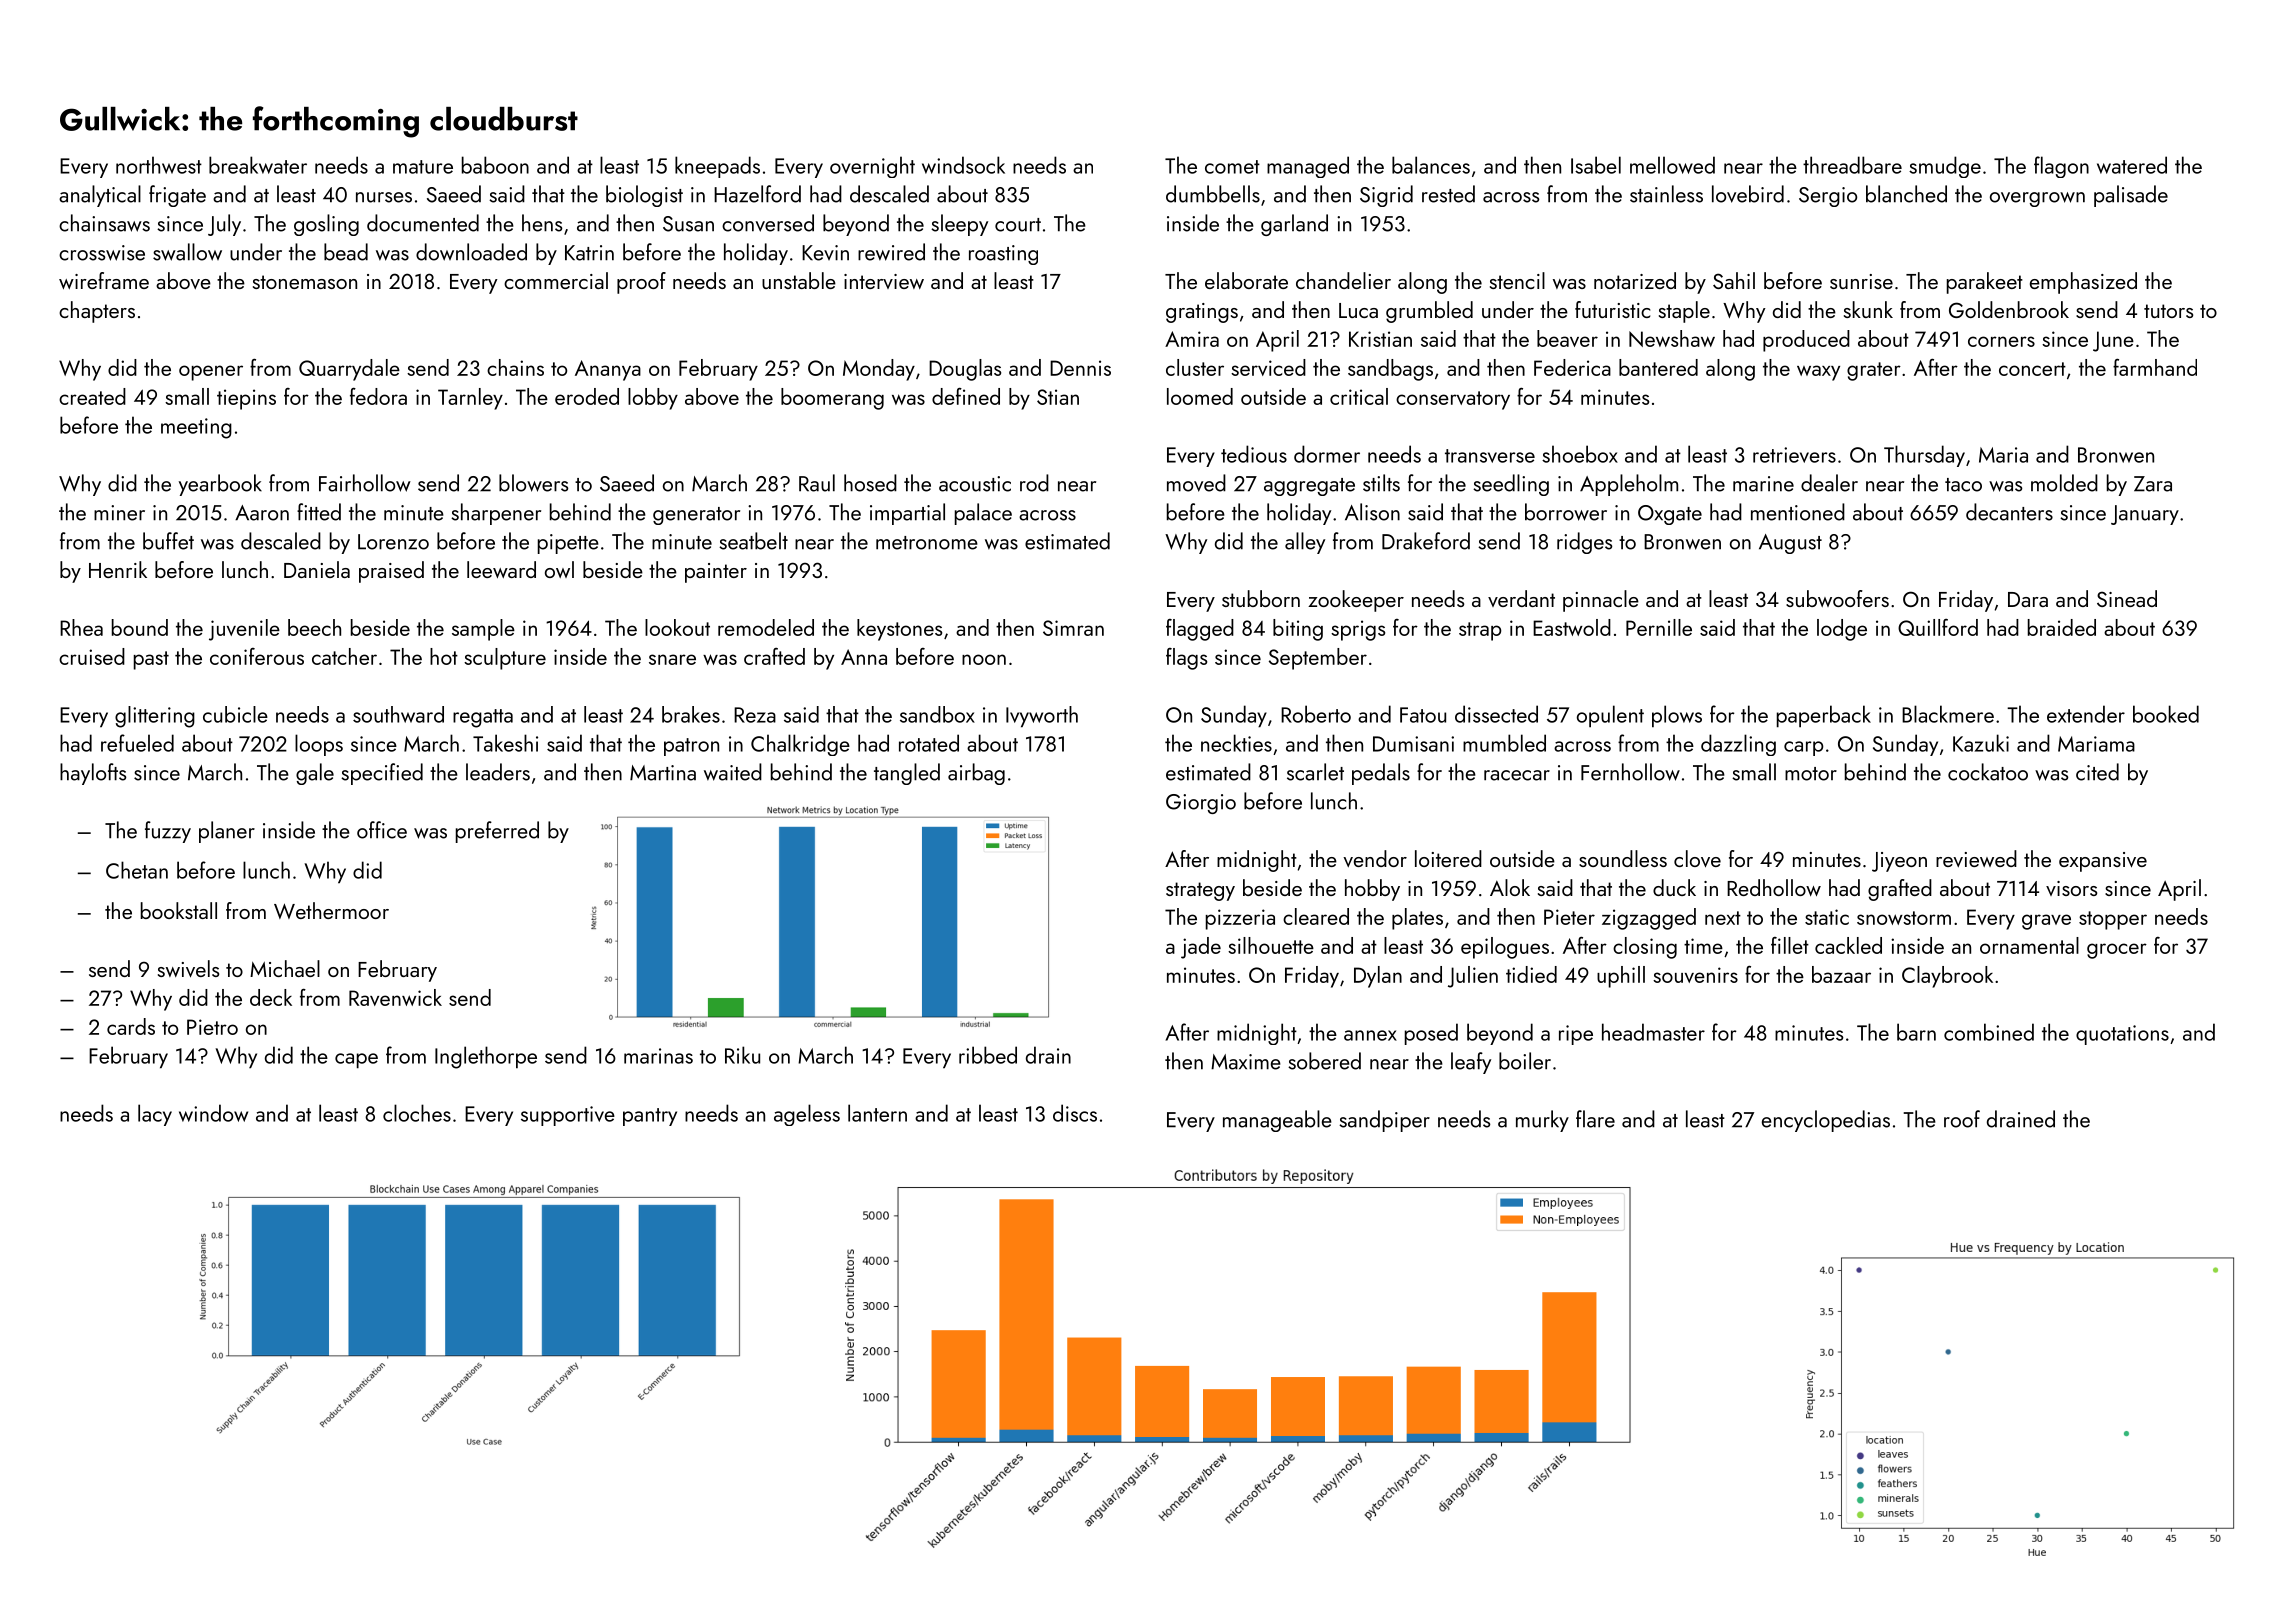 This document has width=2282, height=1614. I want to click on specified, so click(382, 774).
